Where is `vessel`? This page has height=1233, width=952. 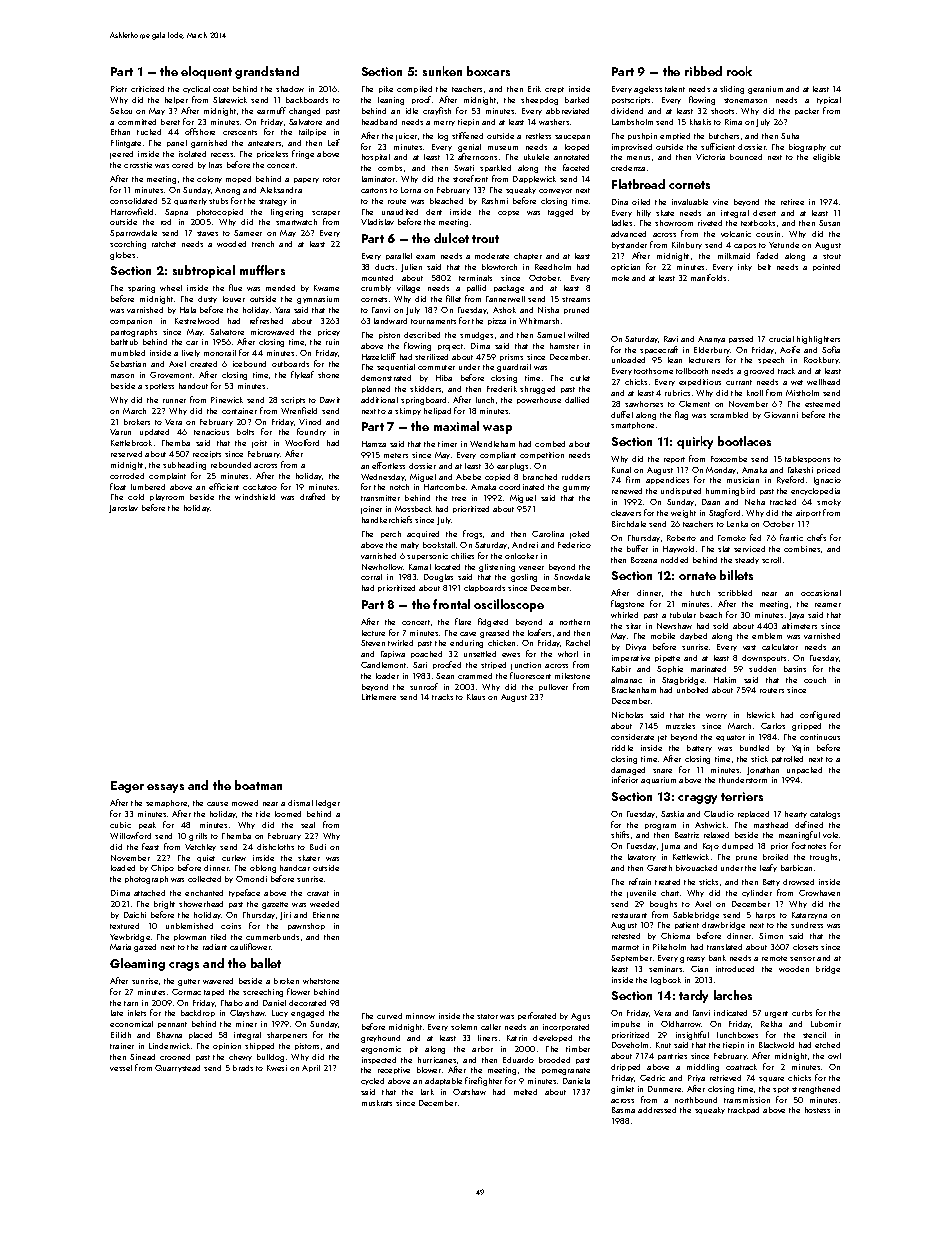
vessel is located at coordinates (121, 1068).
